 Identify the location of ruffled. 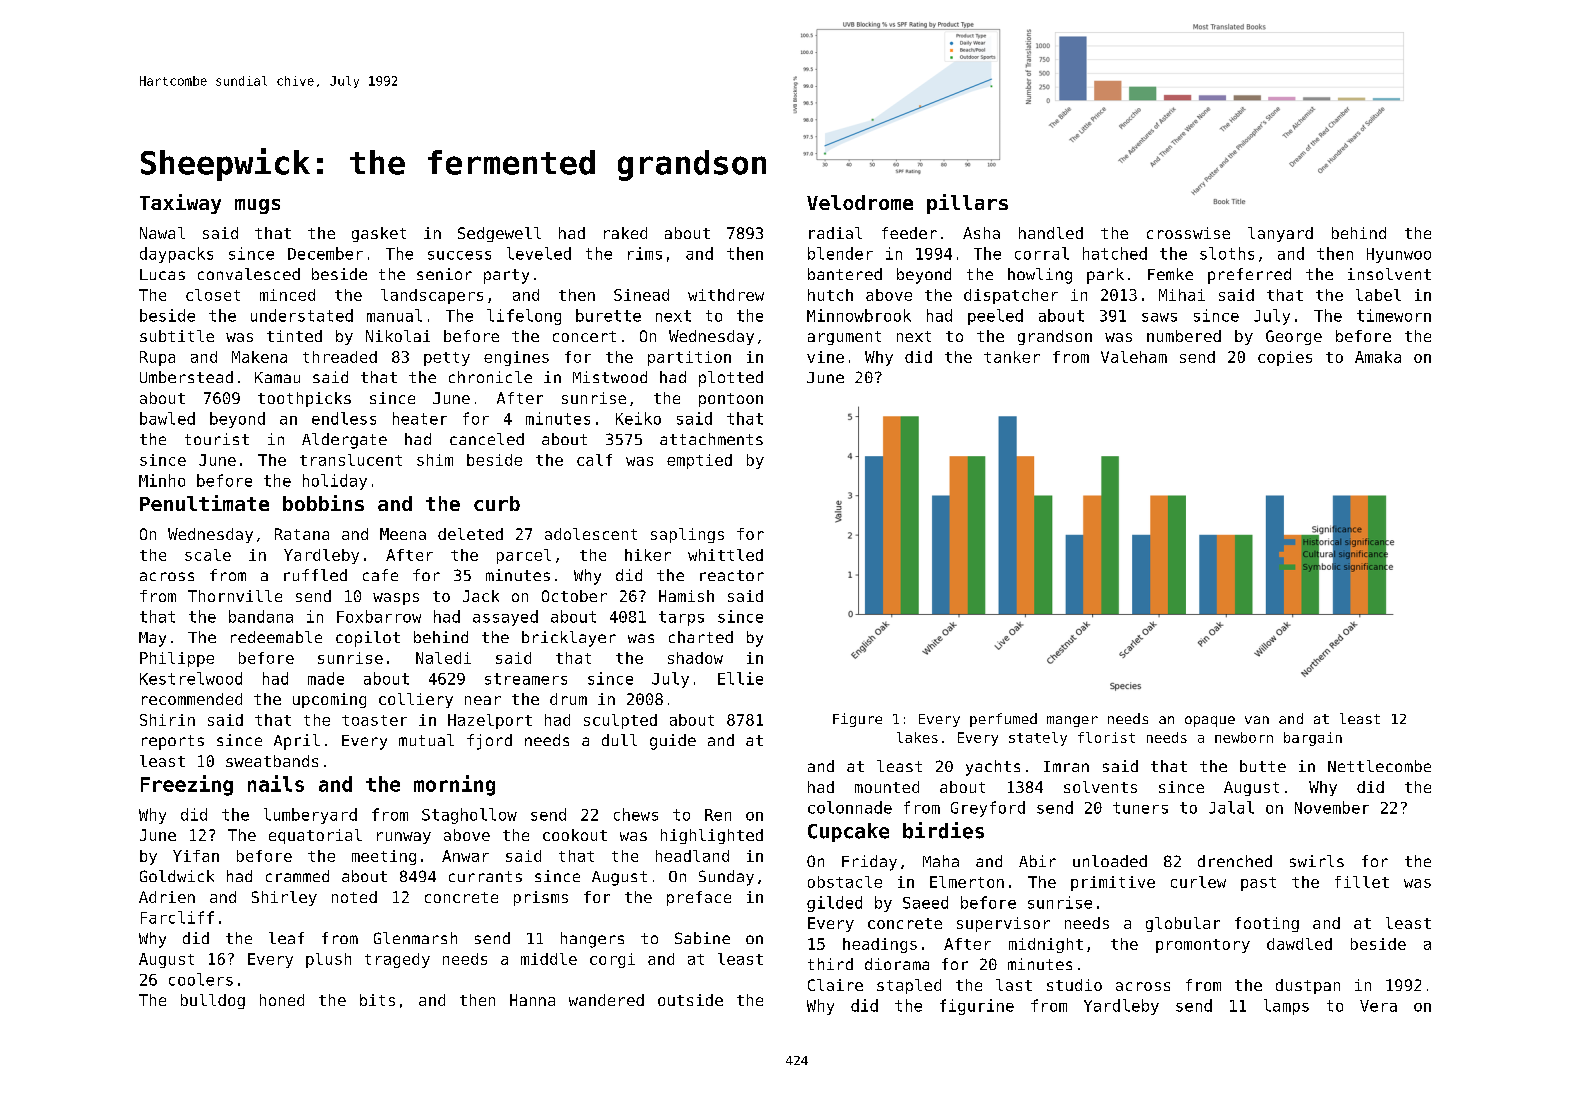
(315, 575).
